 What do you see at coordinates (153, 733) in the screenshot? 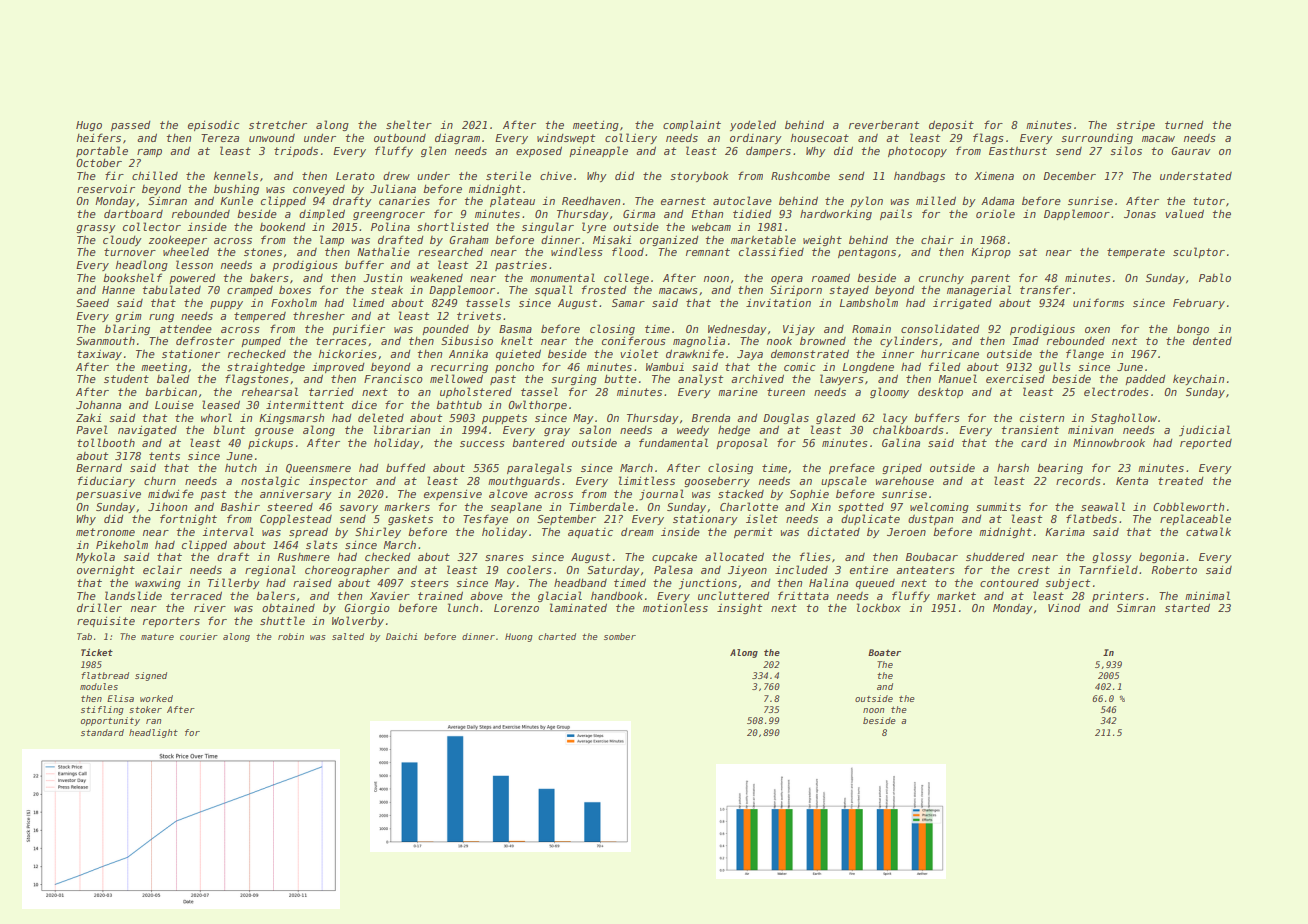
I see `headlight` at bounding box center [153, 733].
